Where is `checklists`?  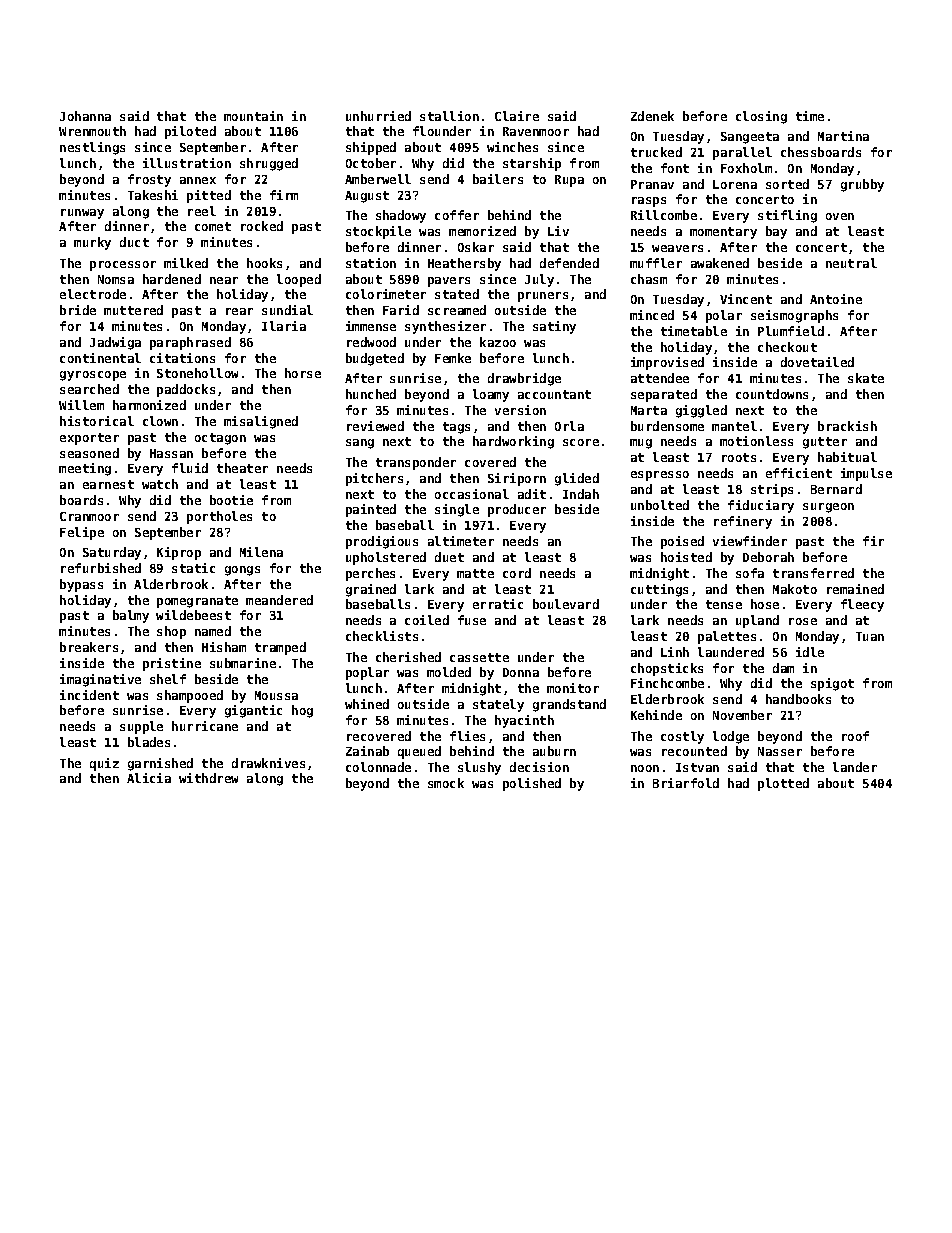
checklists is located at coordinates (382, 636).
